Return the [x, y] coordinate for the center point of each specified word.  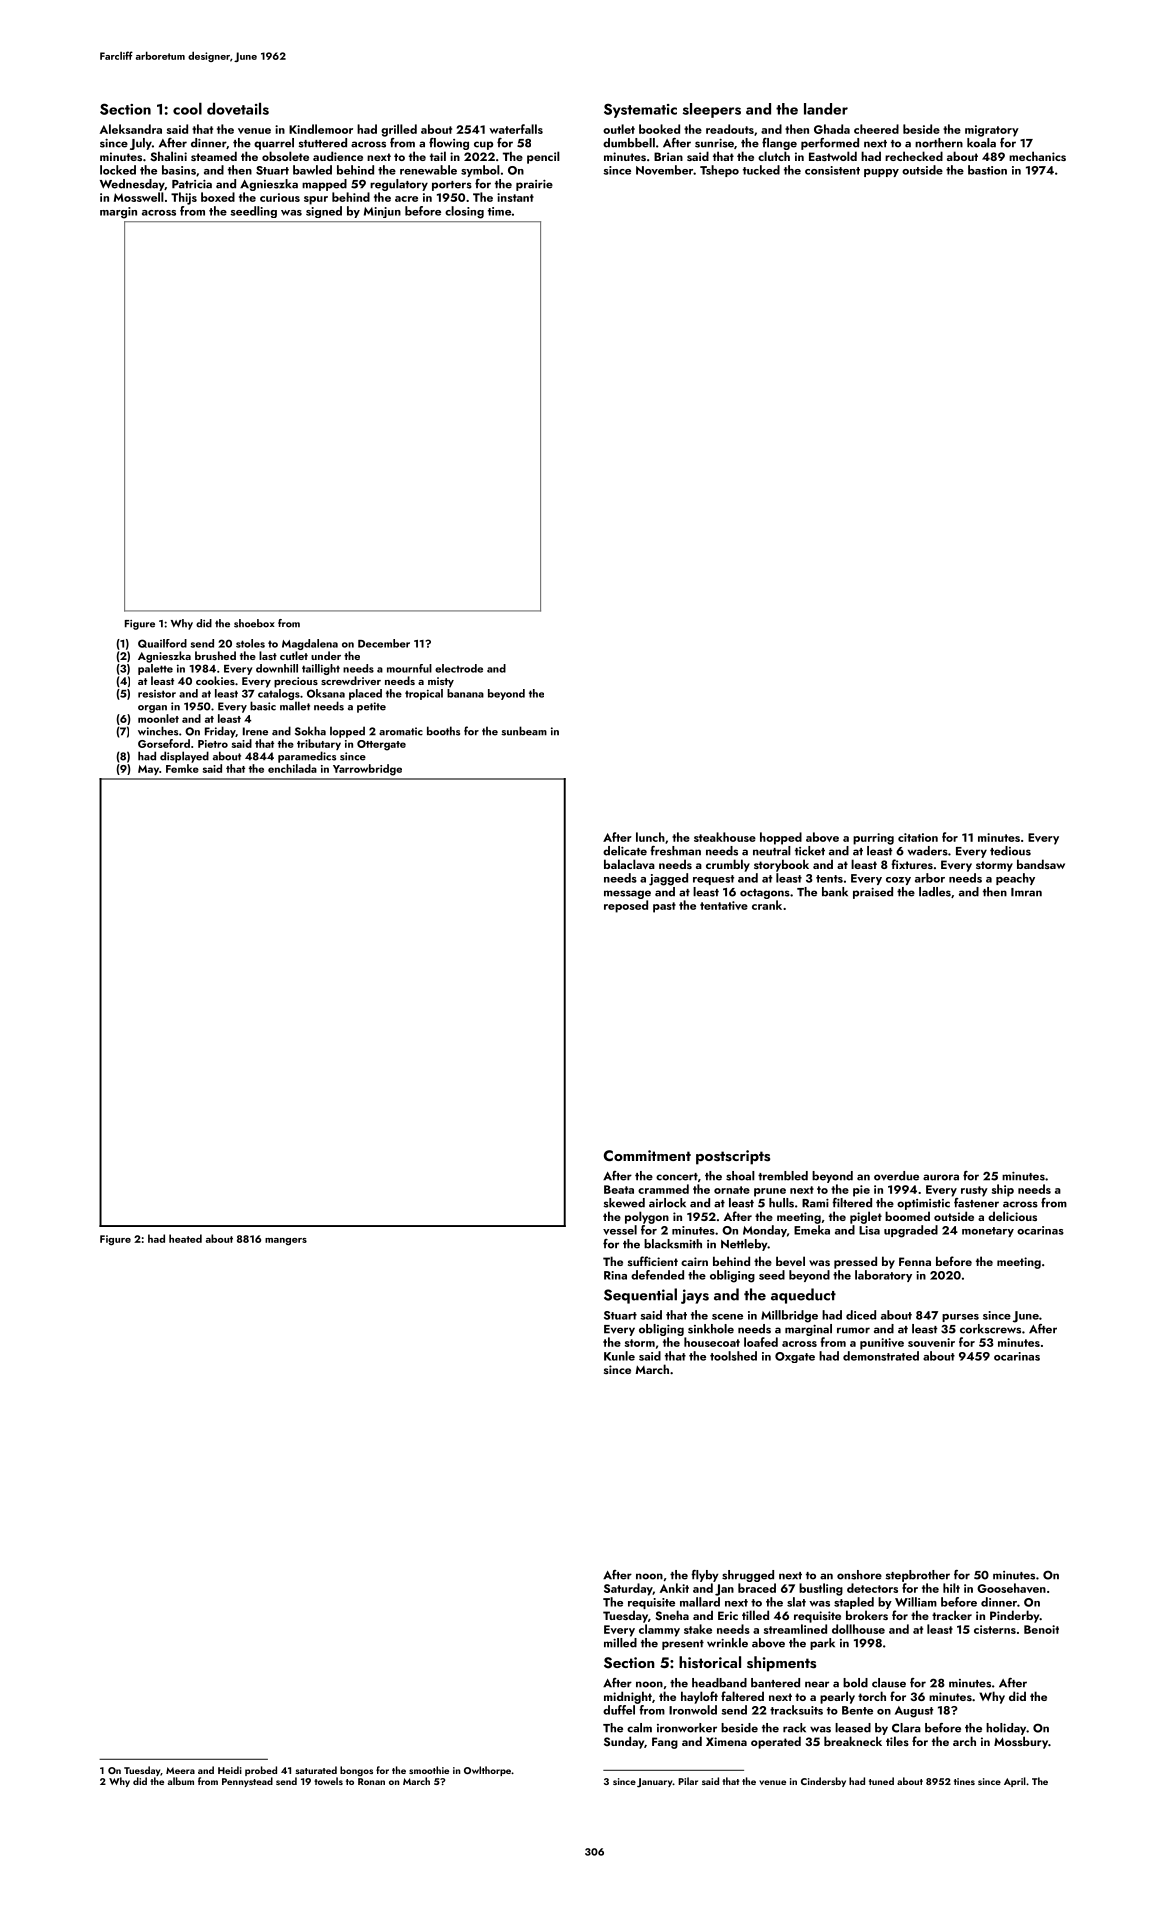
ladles [935, 892]
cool [187, 108]
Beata [619, 1189]
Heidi [230, 1770]
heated [185, 1238]
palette [155, 669]
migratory [992, 131]
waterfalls [516, 129]
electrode [459, 668]
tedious [1010, 851]
